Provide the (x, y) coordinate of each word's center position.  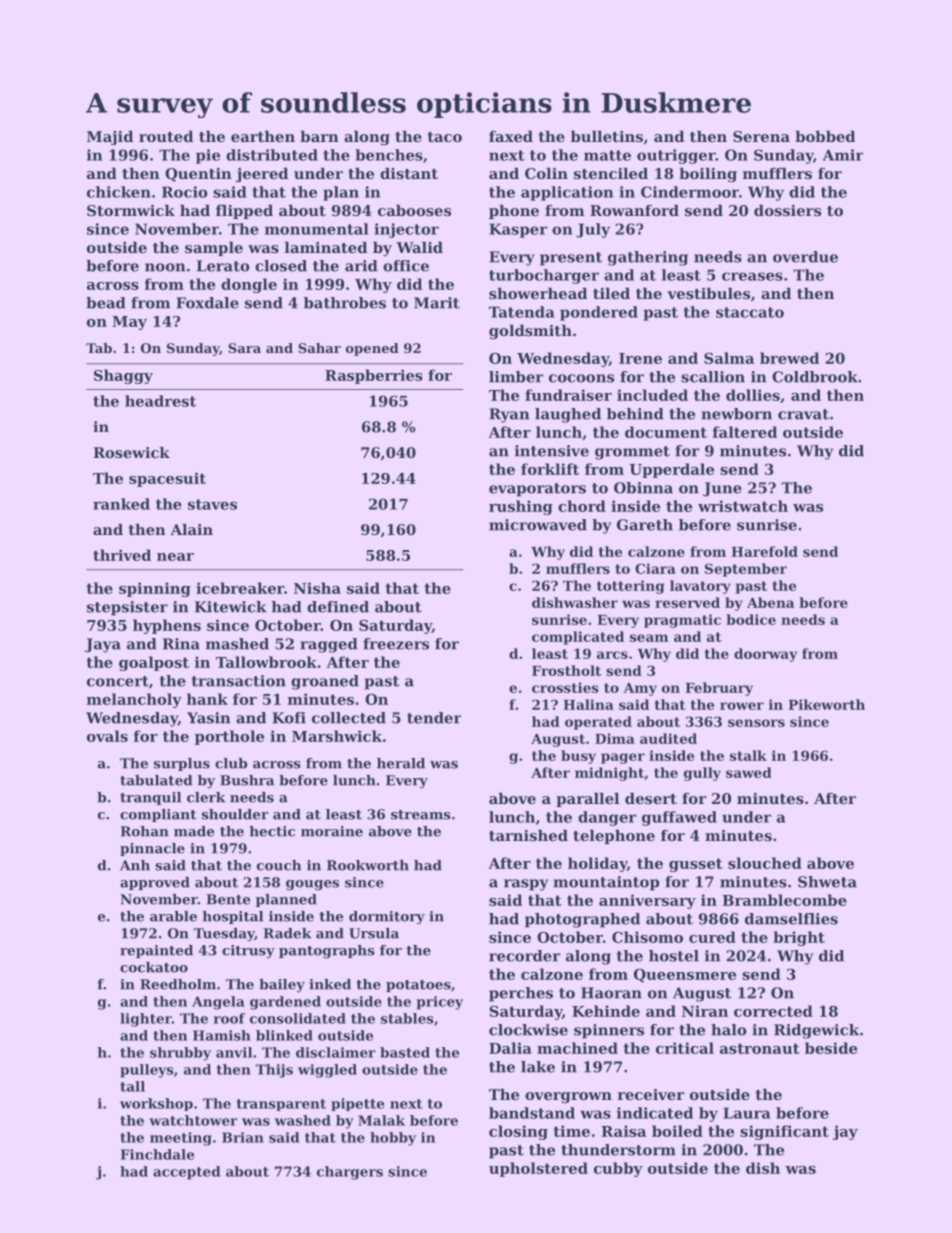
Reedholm (178, 984)
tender (434, 718)
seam (649, 638)
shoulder (235, 814)
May (129, 323)
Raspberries (374, 376)
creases (752, 276)
